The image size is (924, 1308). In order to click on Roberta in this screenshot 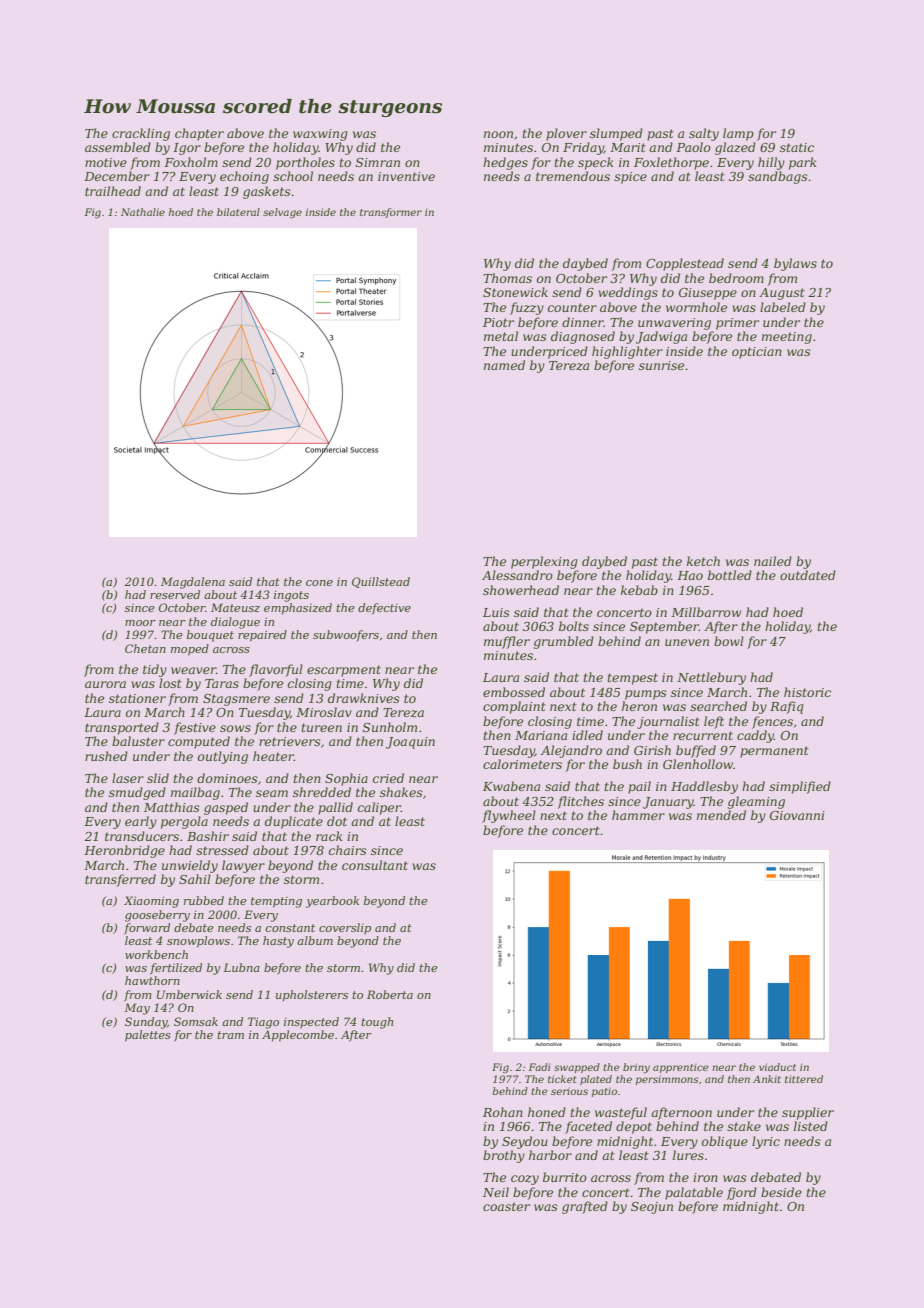, I will do `click(390, 994)`.
